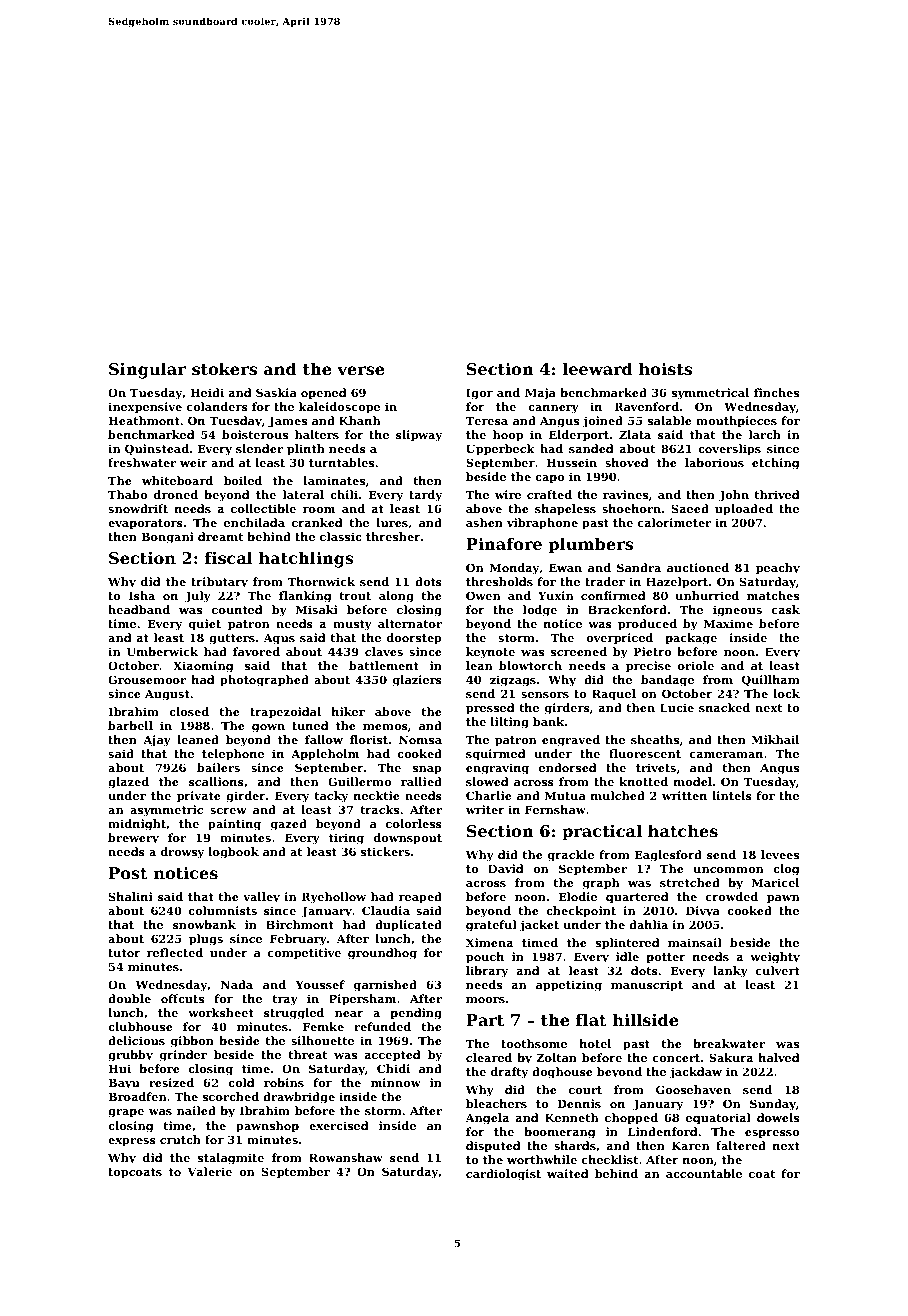 The width and height of the page is (908, 1316). I want to click on groundhog, so click(382, 954).
